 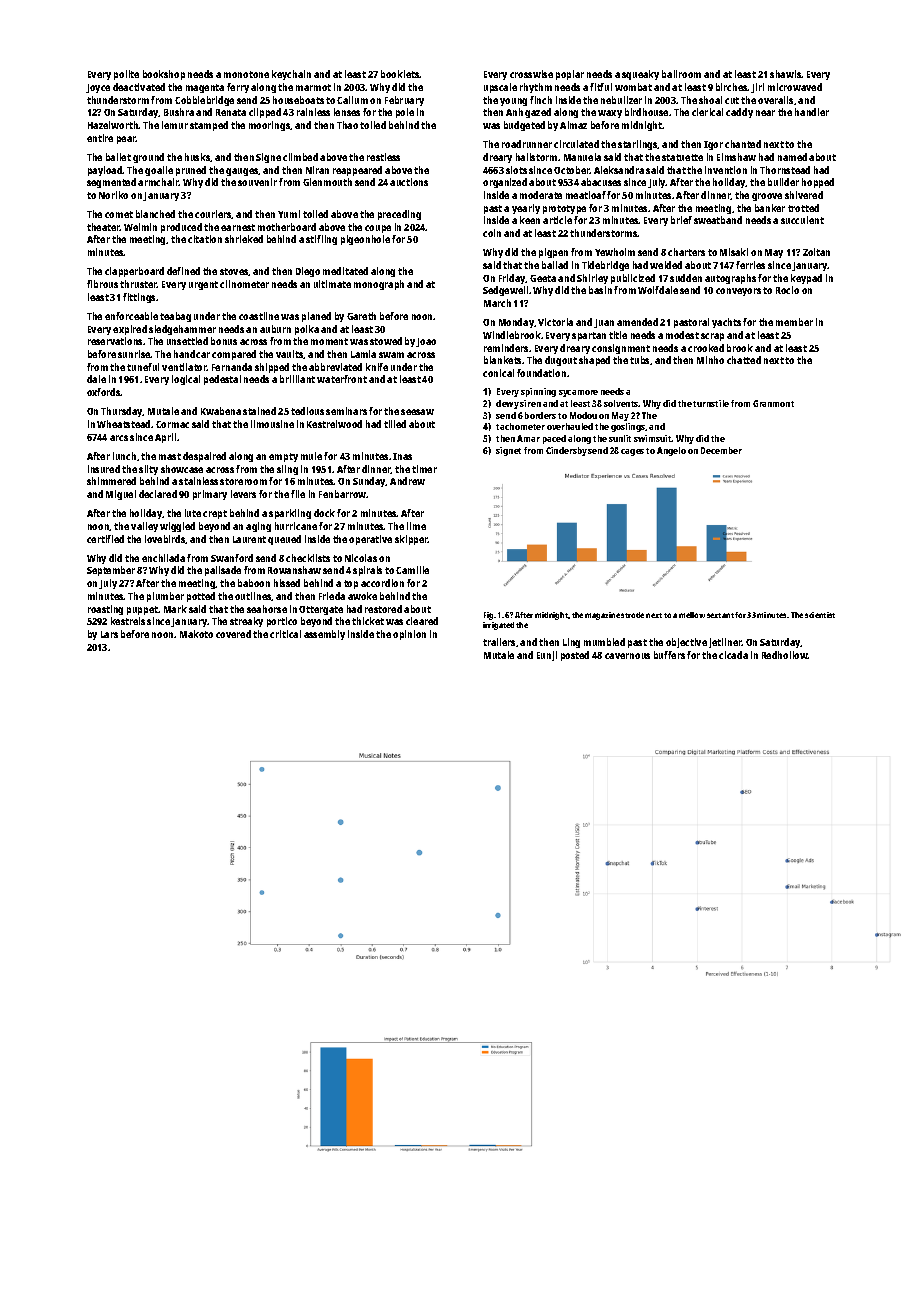 I want to click on crept, so click(x=215, y=514).
